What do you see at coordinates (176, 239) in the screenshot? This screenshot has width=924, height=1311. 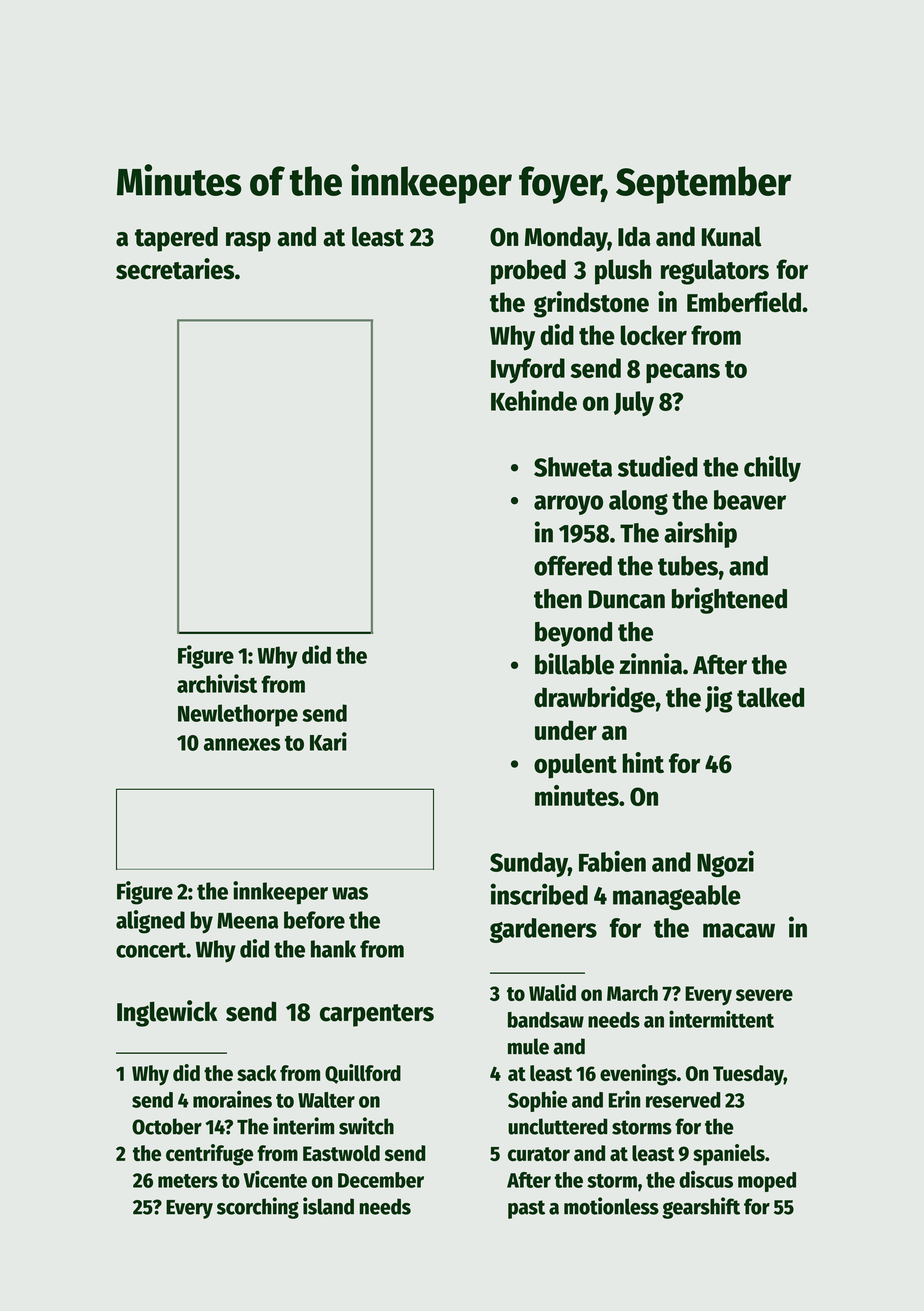 I see `tapered` at bounding box center [176, 239].
